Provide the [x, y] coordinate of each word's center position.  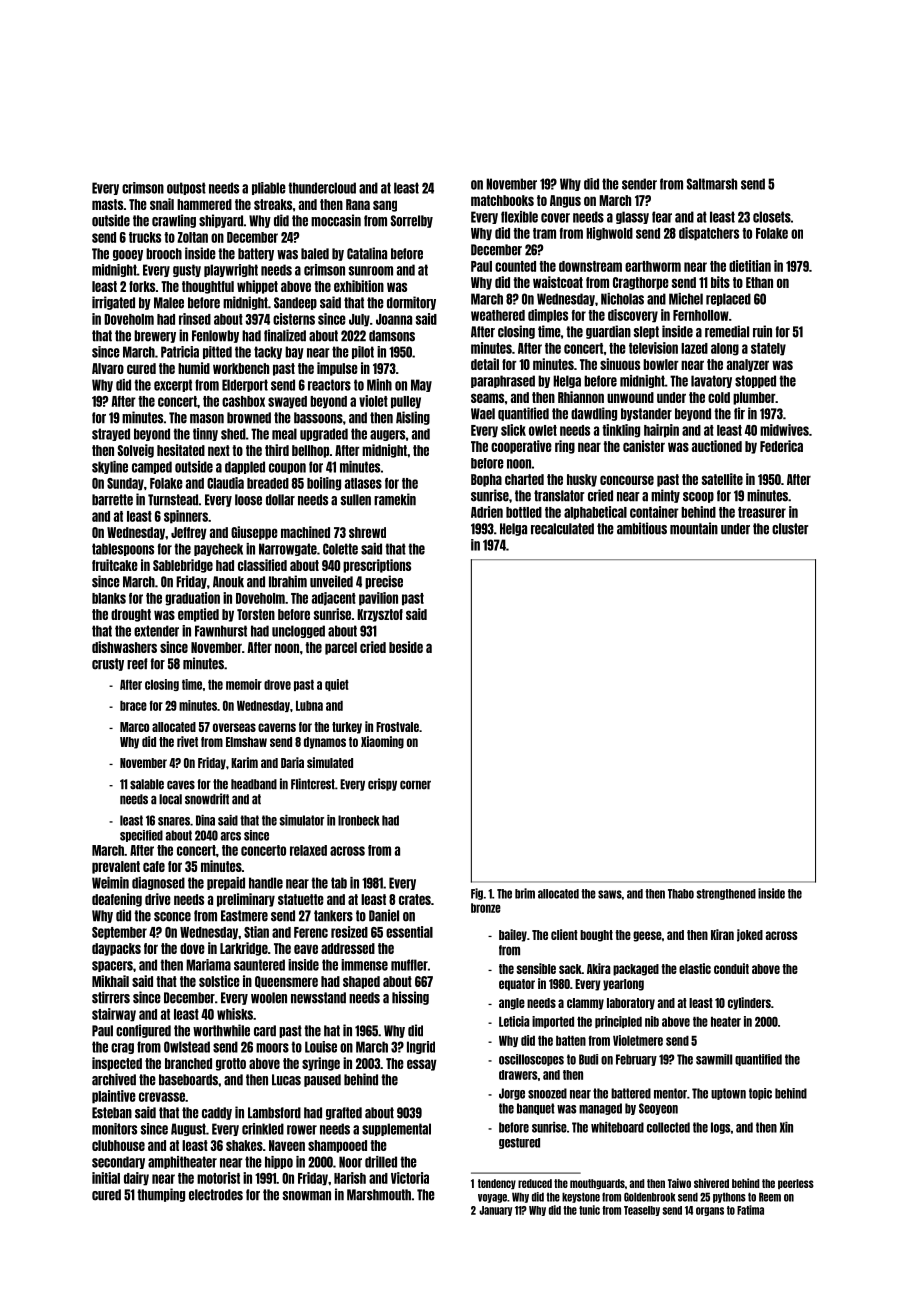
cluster [790, 529]
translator [559, 496]
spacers [112, 966]
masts [107, 204]
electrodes [216, 1195]
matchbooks [502, 200]
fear [662, 217]
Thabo [681, 894]
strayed [111, 434]
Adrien [487, 512]
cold [719, 397]
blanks [109, 598]
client [564, 934]
